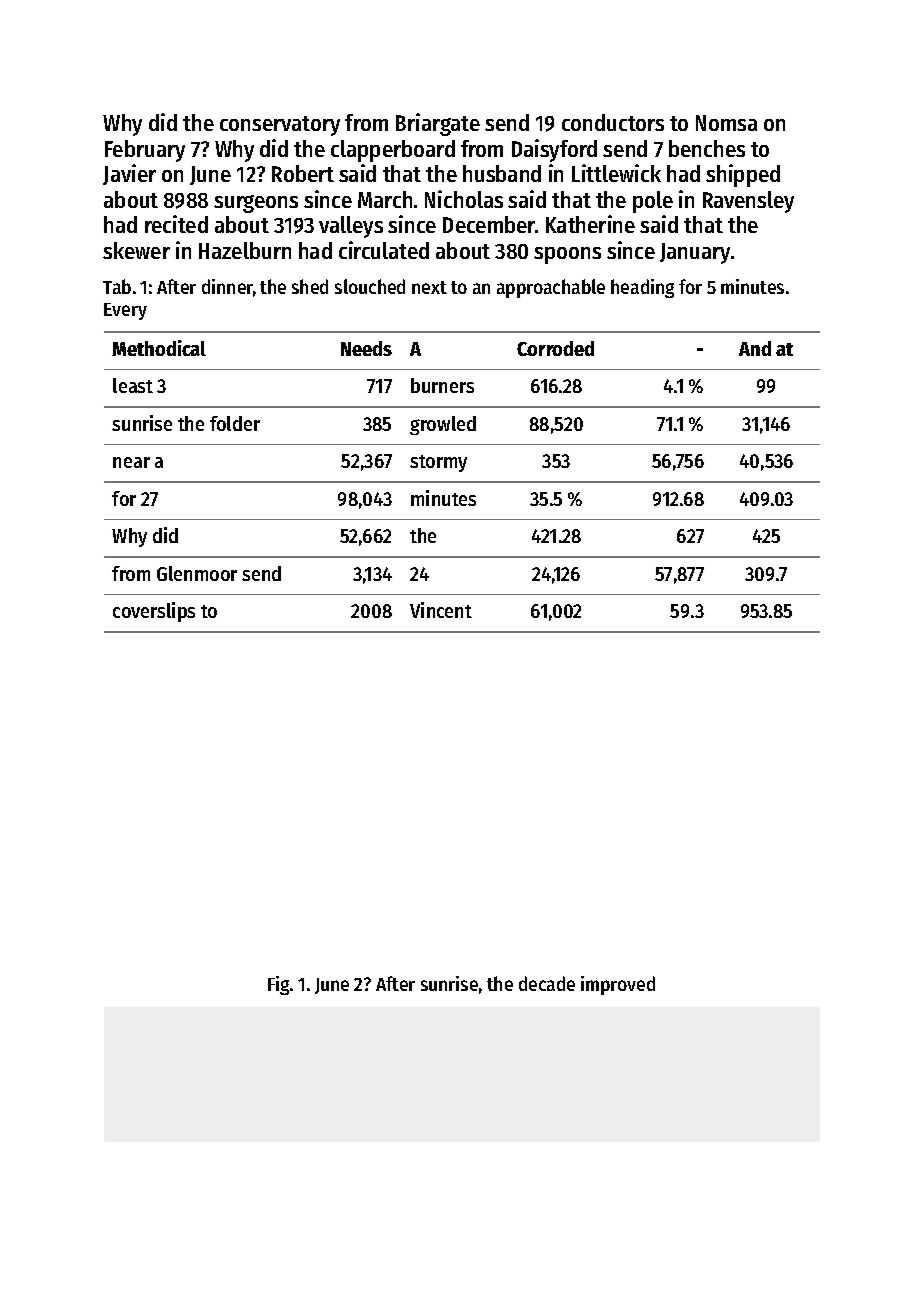 The height and width of the screenshot is (1311, 924). Describe the element at coordinates (443, 425) in the screenshot. I see `growled` at that location.
